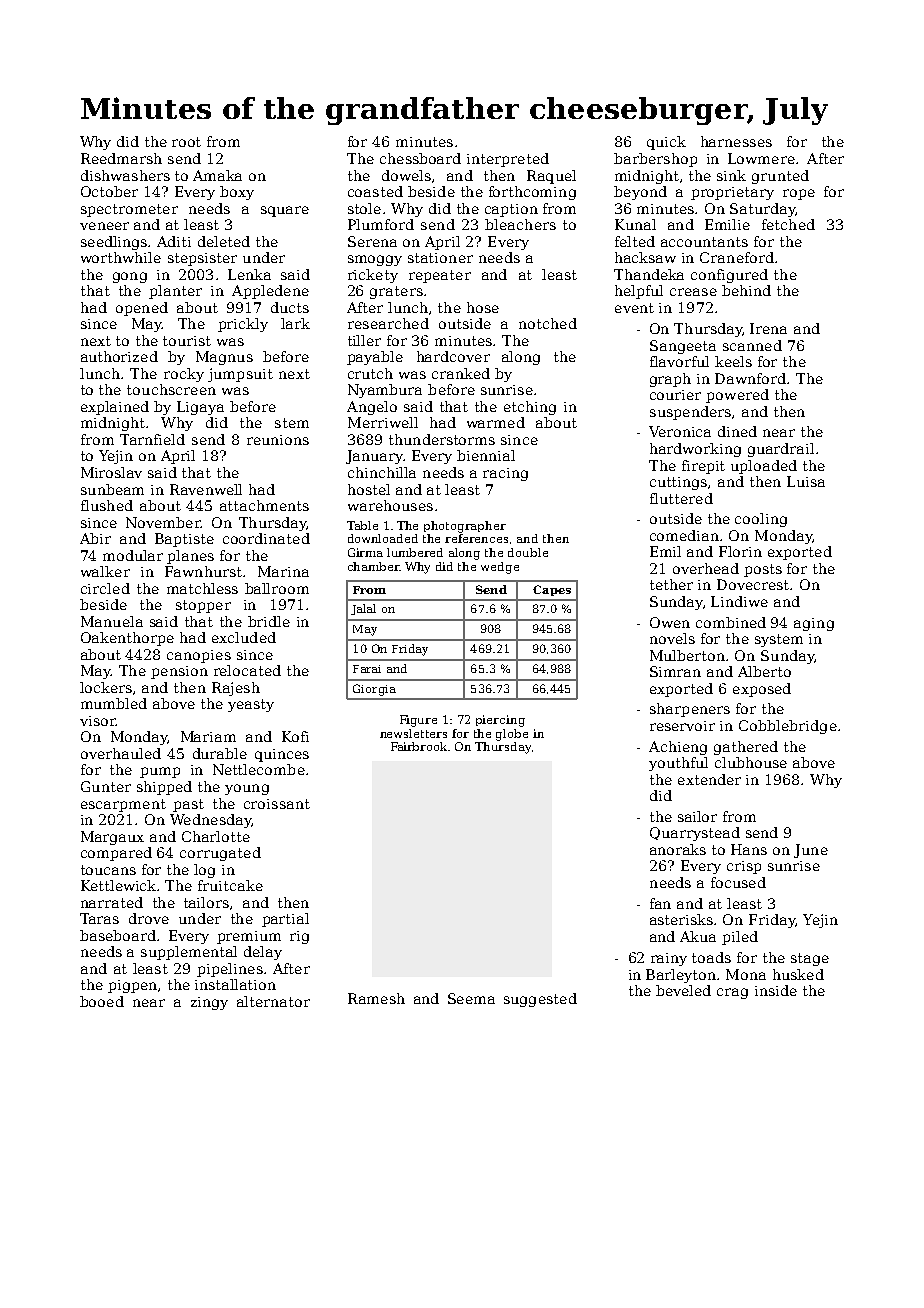 This screenshot has height=1308, width=924. What do you see at coordinates (704, 242) in the screenshot?
I see `accountants` at bounding box center [704, 242].
